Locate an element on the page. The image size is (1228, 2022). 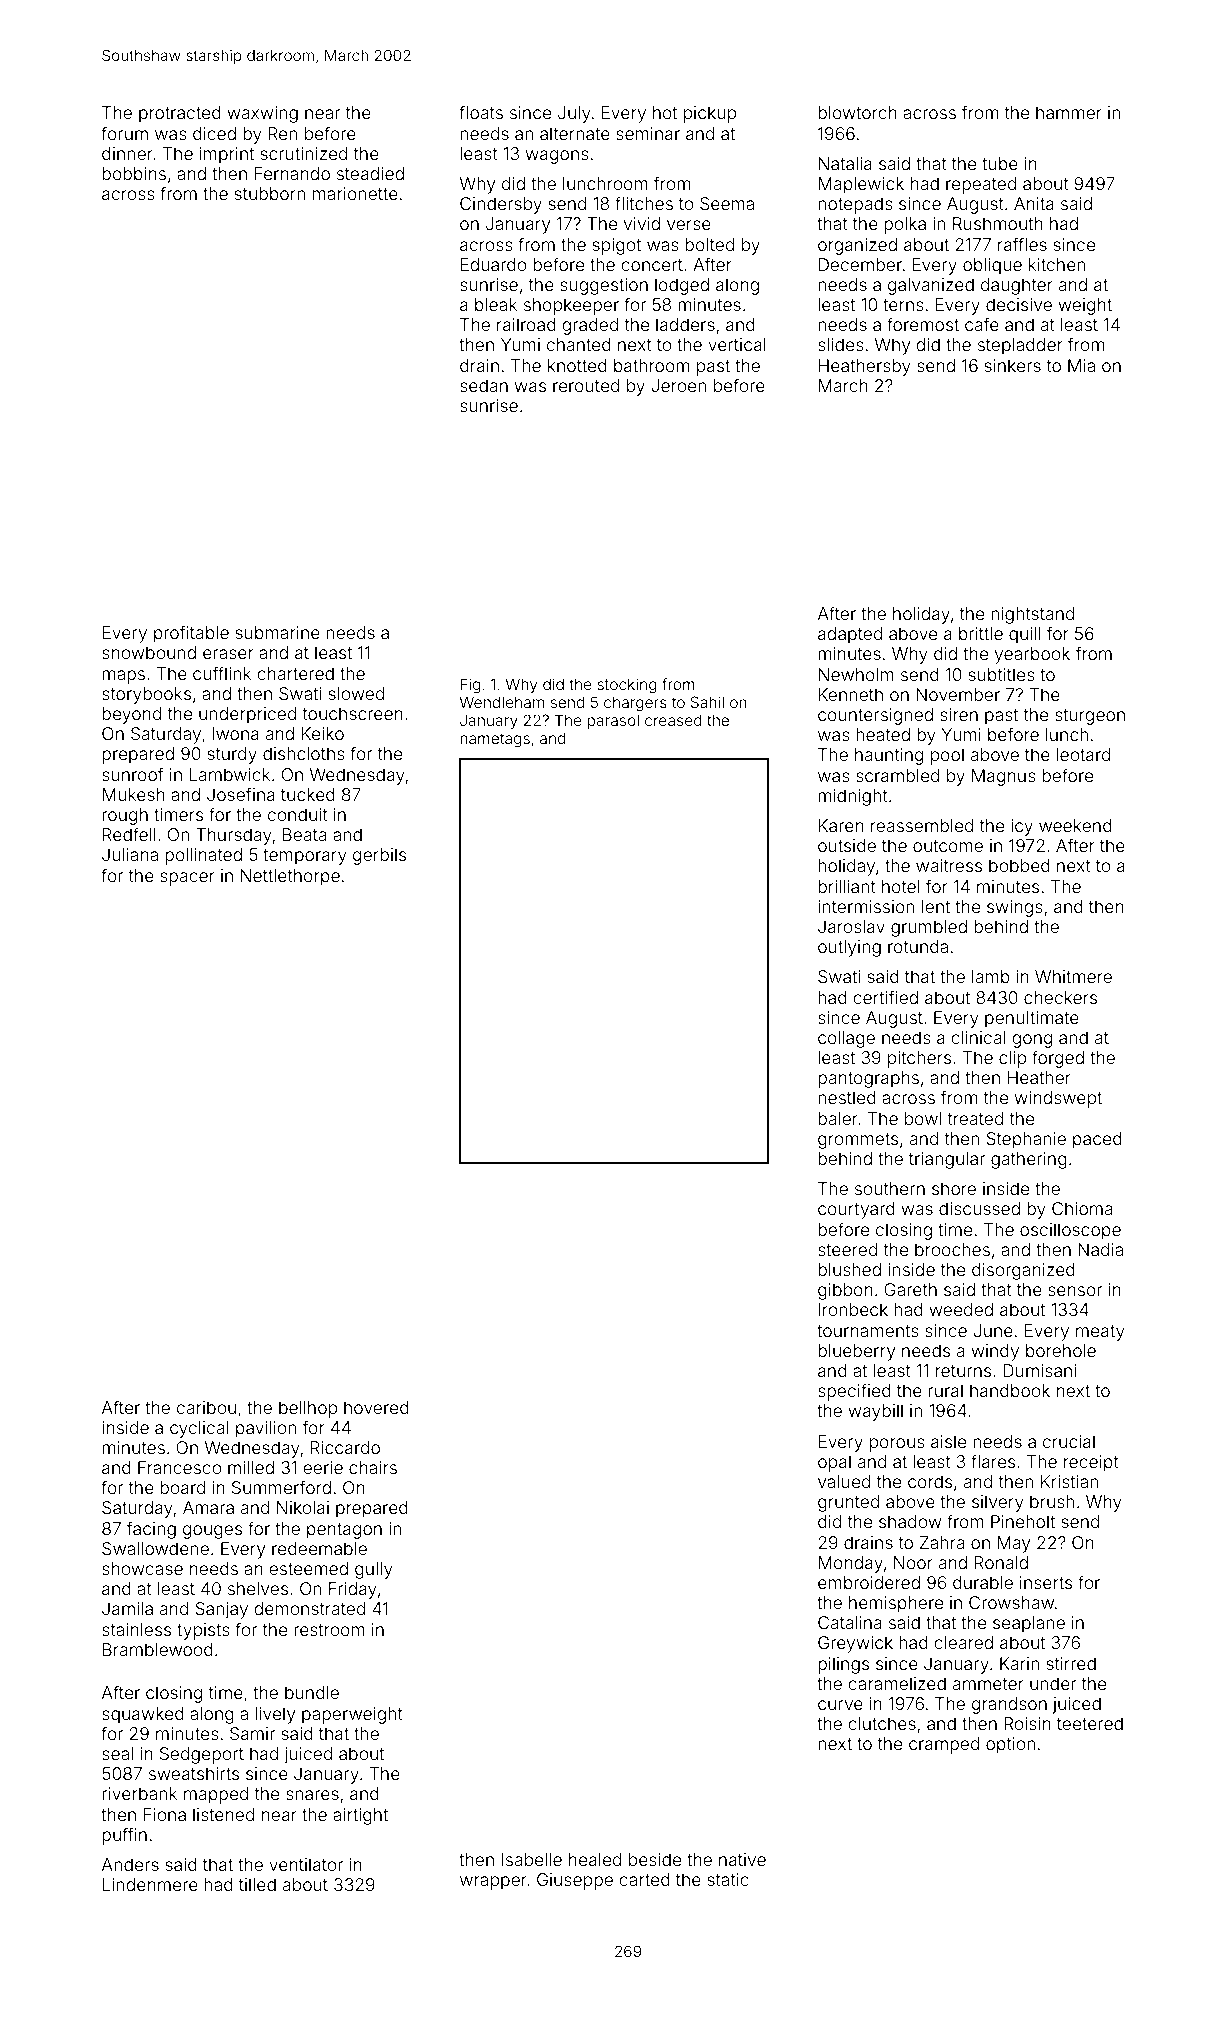
sedan is located at coordinates (484, 385).
